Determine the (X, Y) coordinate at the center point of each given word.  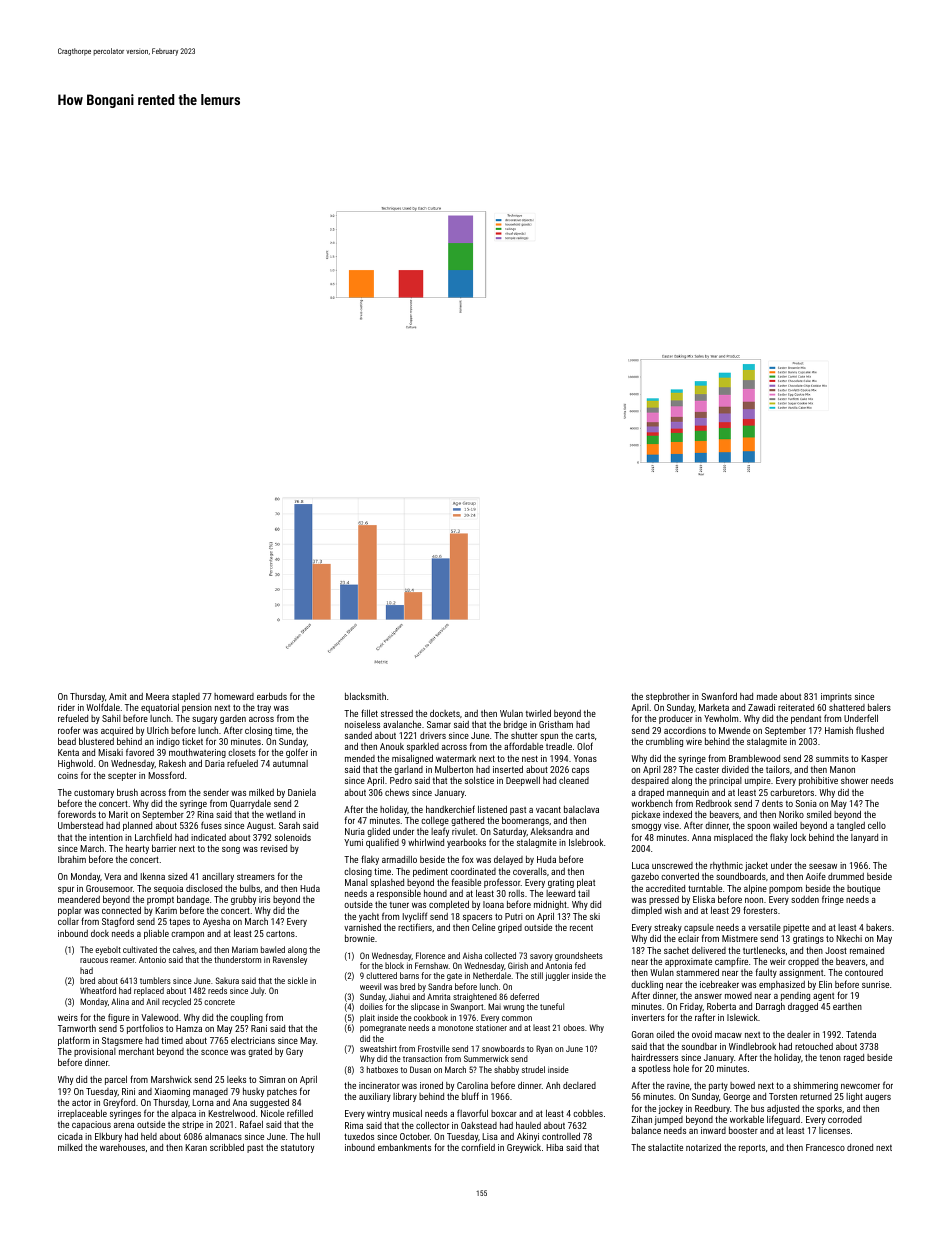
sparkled (423, 747)
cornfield (478, 1147)
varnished (362, 927)
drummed (846, 876)
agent (823, 997)
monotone (455, 1028)
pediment (430, 872)
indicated (208, 837)
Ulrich (158, 730)
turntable (705, 888)
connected (121, 910)
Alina (120, 1001)
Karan (196, 1147)
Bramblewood (754, 758)
